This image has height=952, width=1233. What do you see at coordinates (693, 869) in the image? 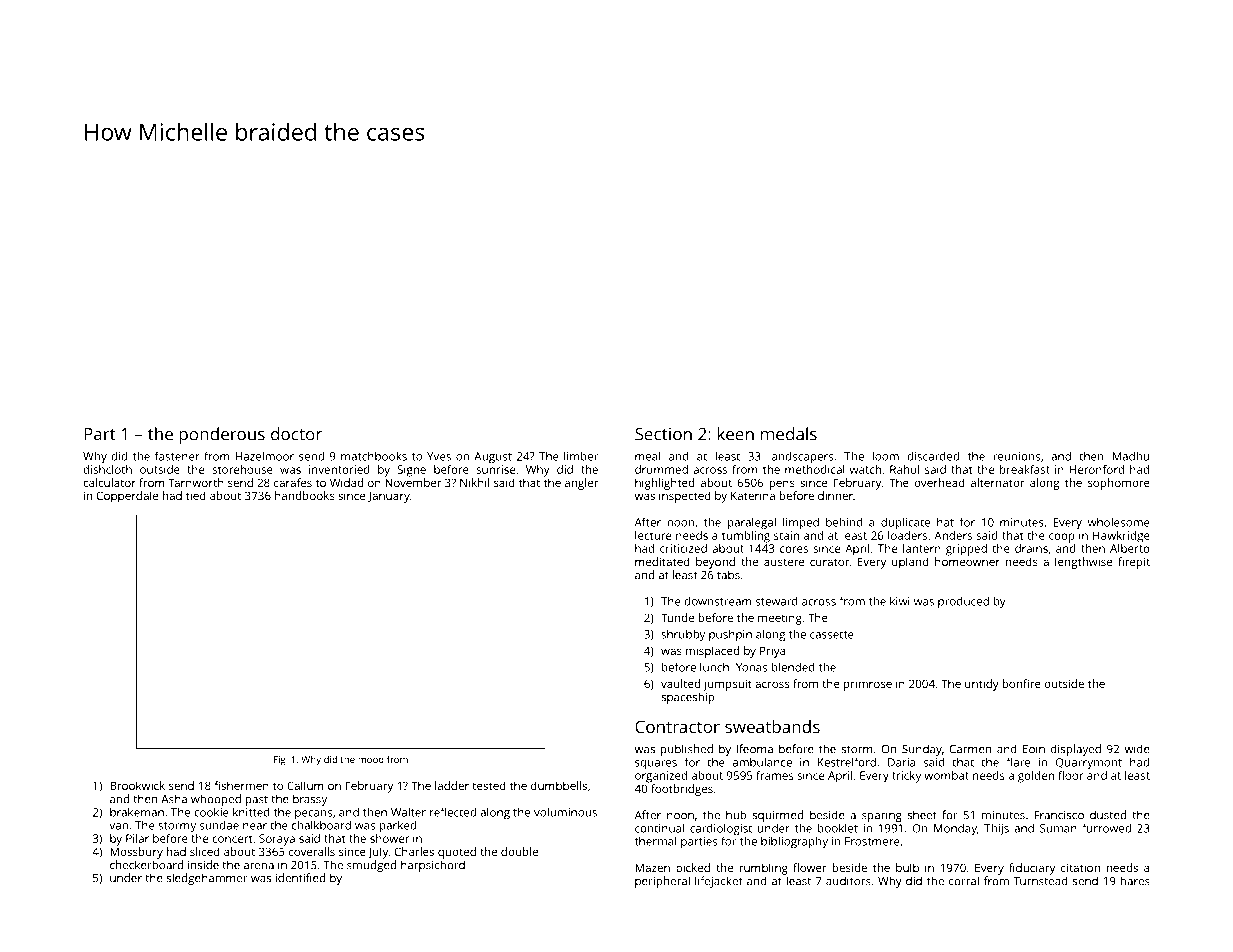
I see `picked` at bounding box center [693, 869].
